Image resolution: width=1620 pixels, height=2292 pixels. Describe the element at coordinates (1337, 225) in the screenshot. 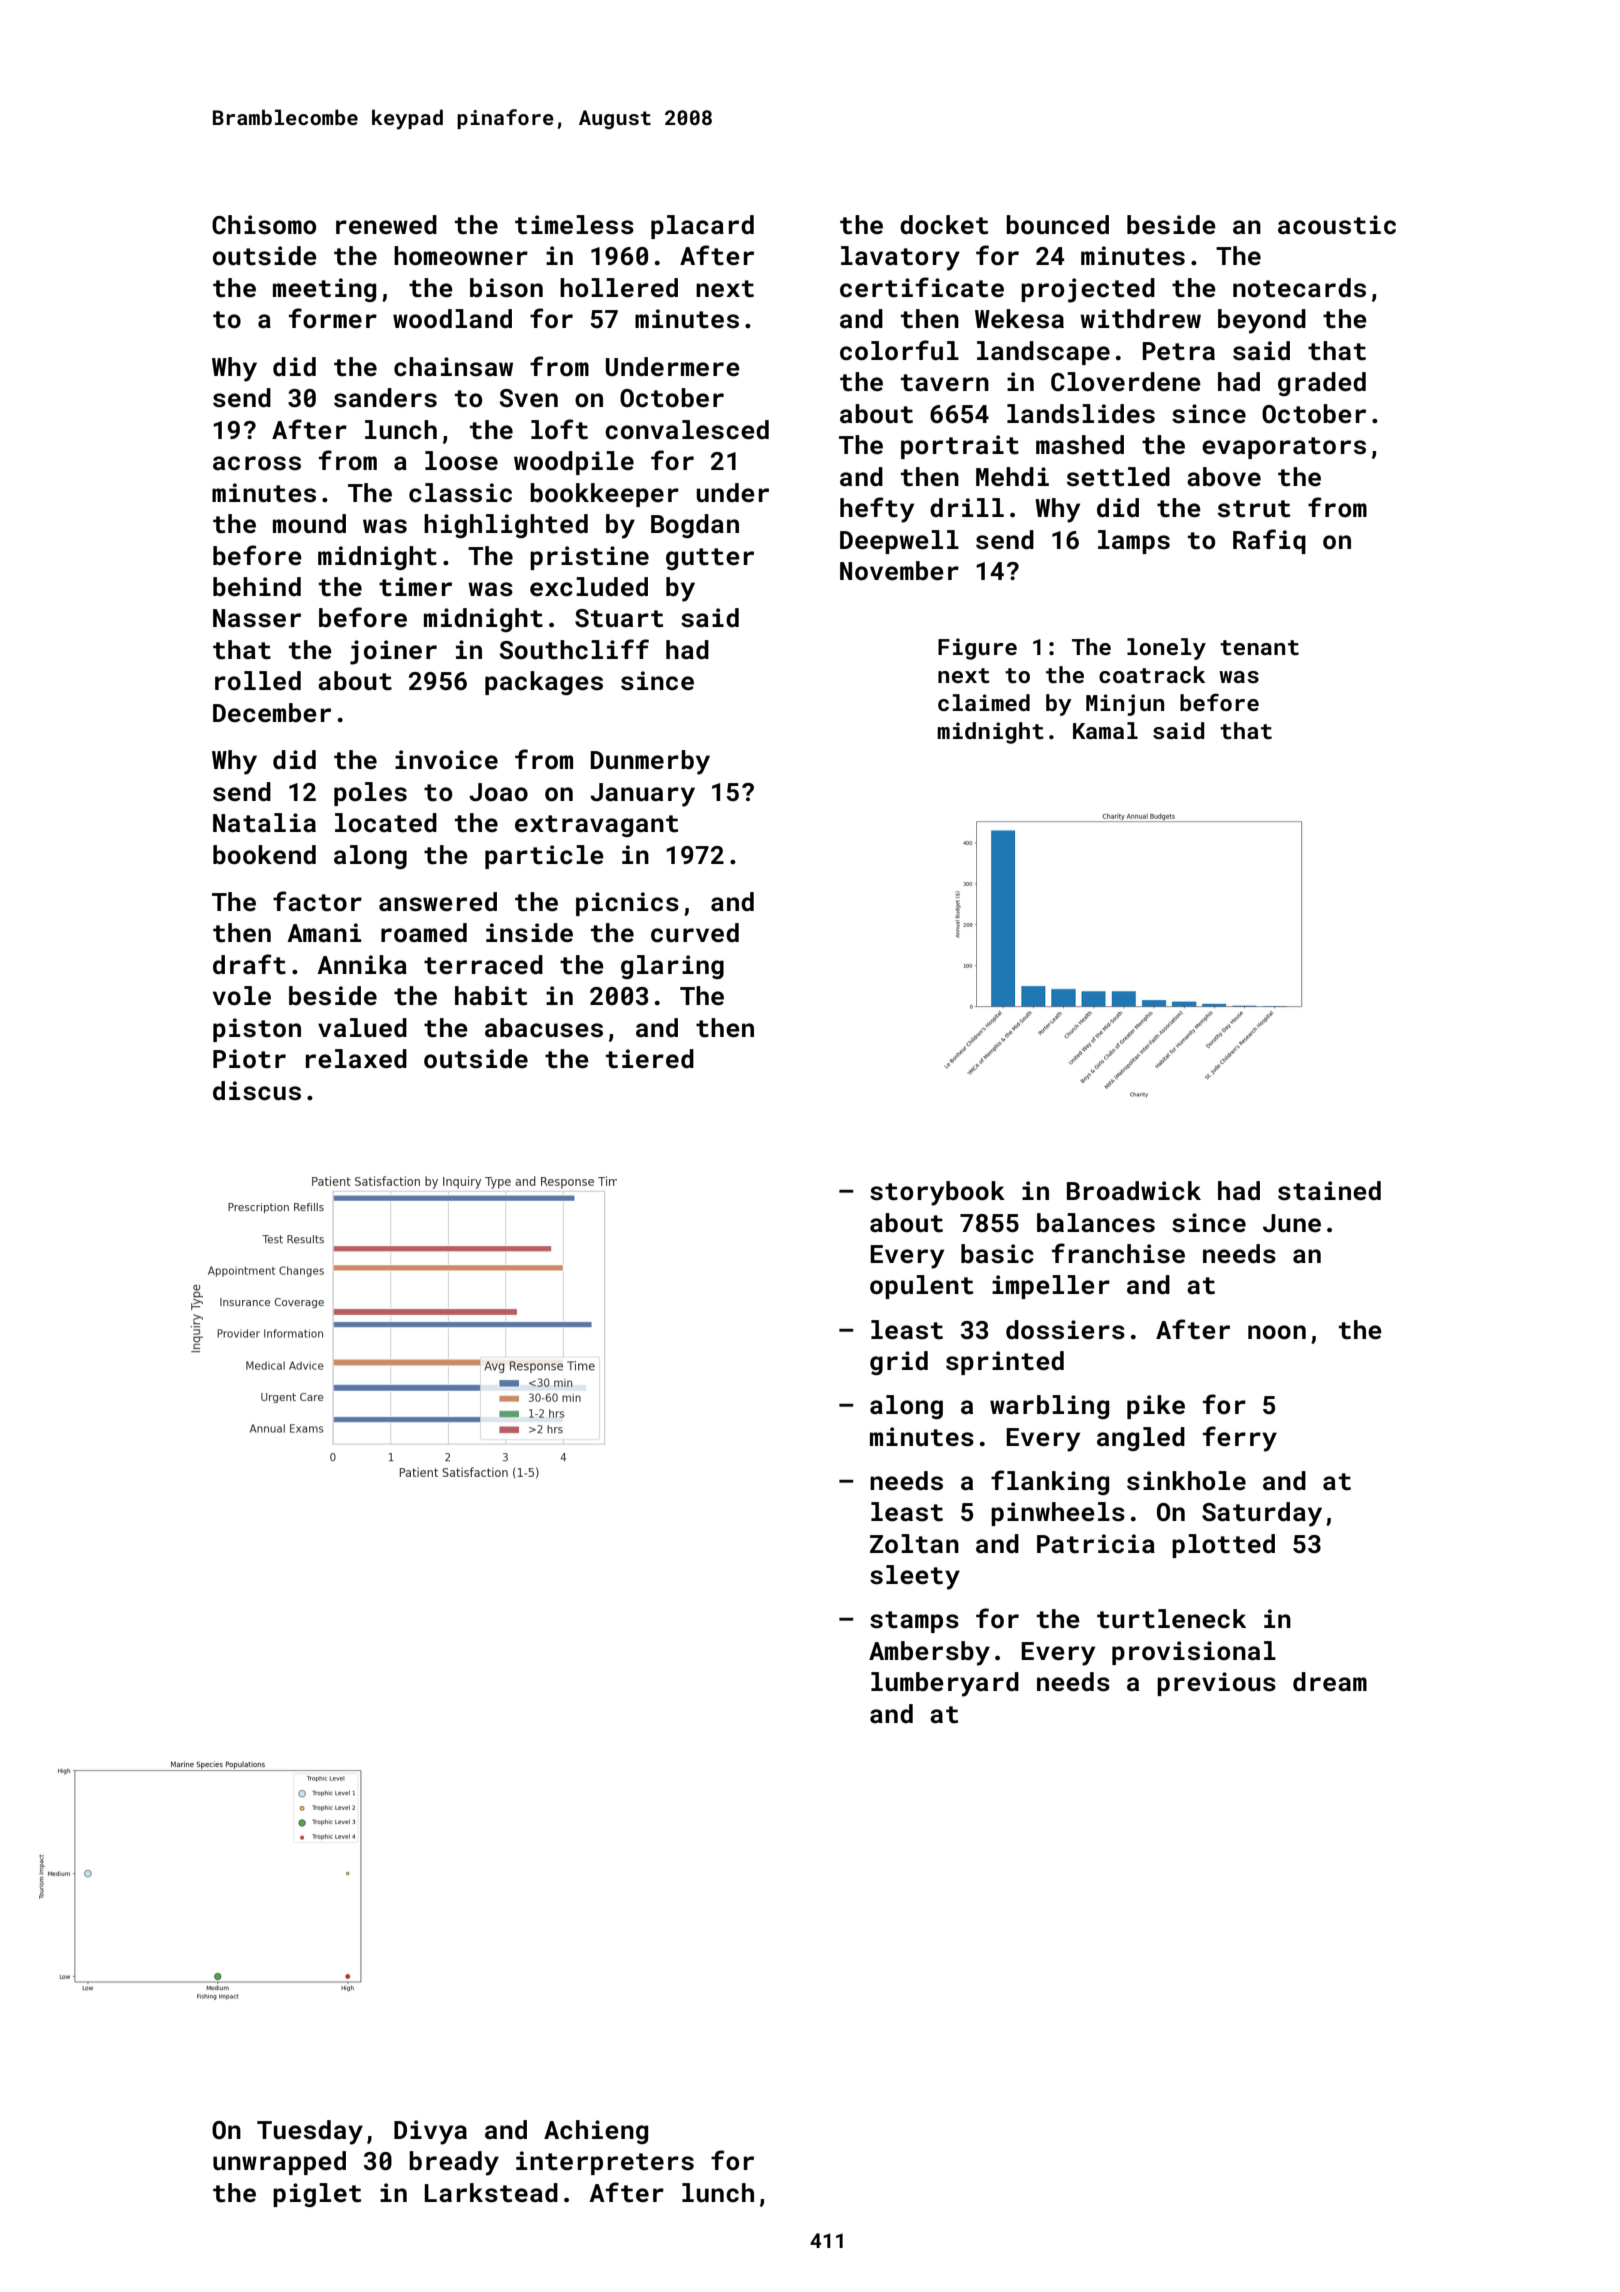

I see `acoustic` at that location.
